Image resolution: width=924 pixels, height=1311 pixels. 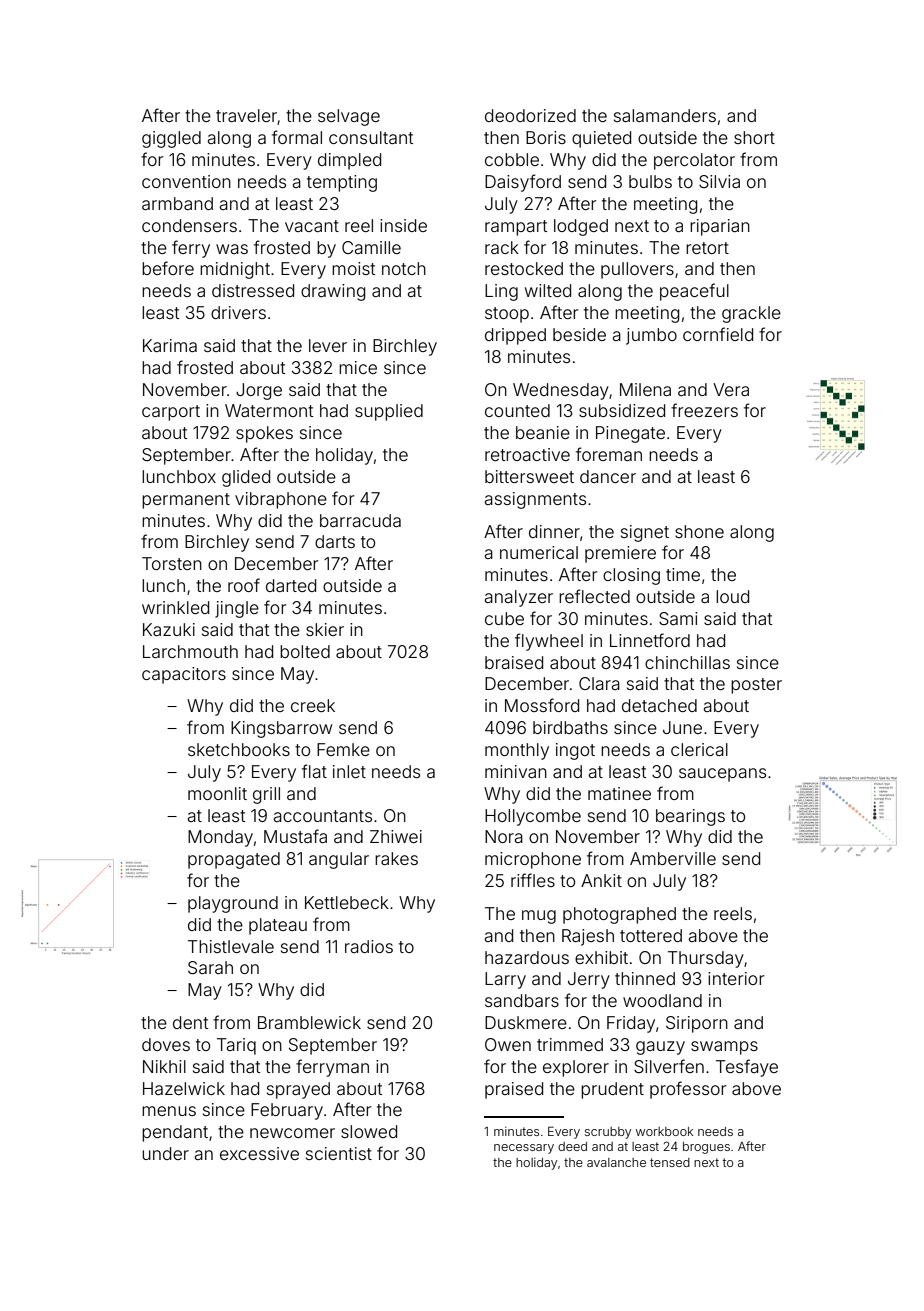 What do you see at coordinates (313, 705) in the screenshot?
I see `creek` at bounding box center [313, 705].
